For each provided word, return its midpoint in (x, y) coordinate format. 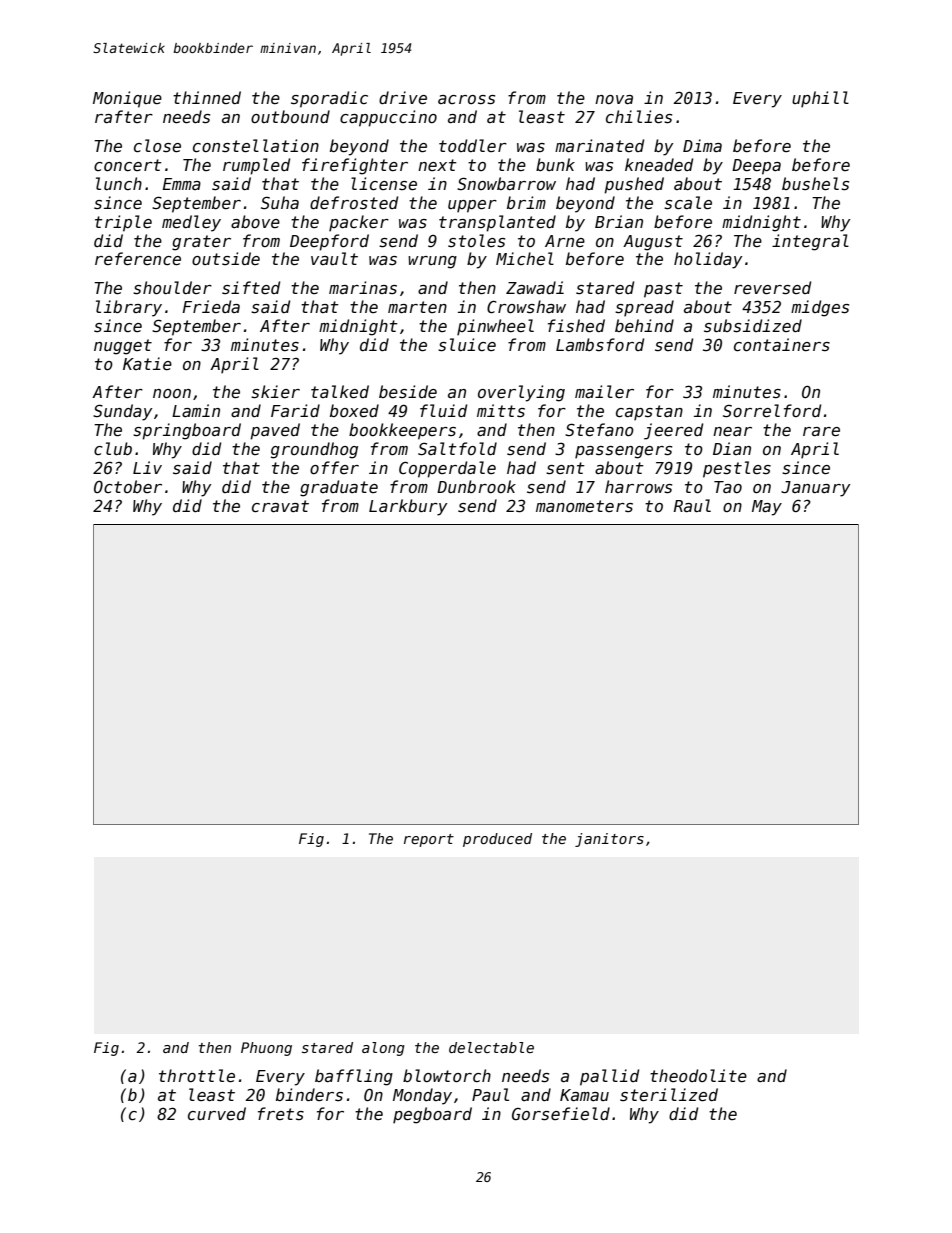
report (429, 840)
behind (644, 325)
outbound (290, 116)
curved (217, 1113)
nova (614, 99)
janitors (609, 840)
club (113, 448)
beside (408, 391)
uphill (820, 99)
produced (497, 840)
